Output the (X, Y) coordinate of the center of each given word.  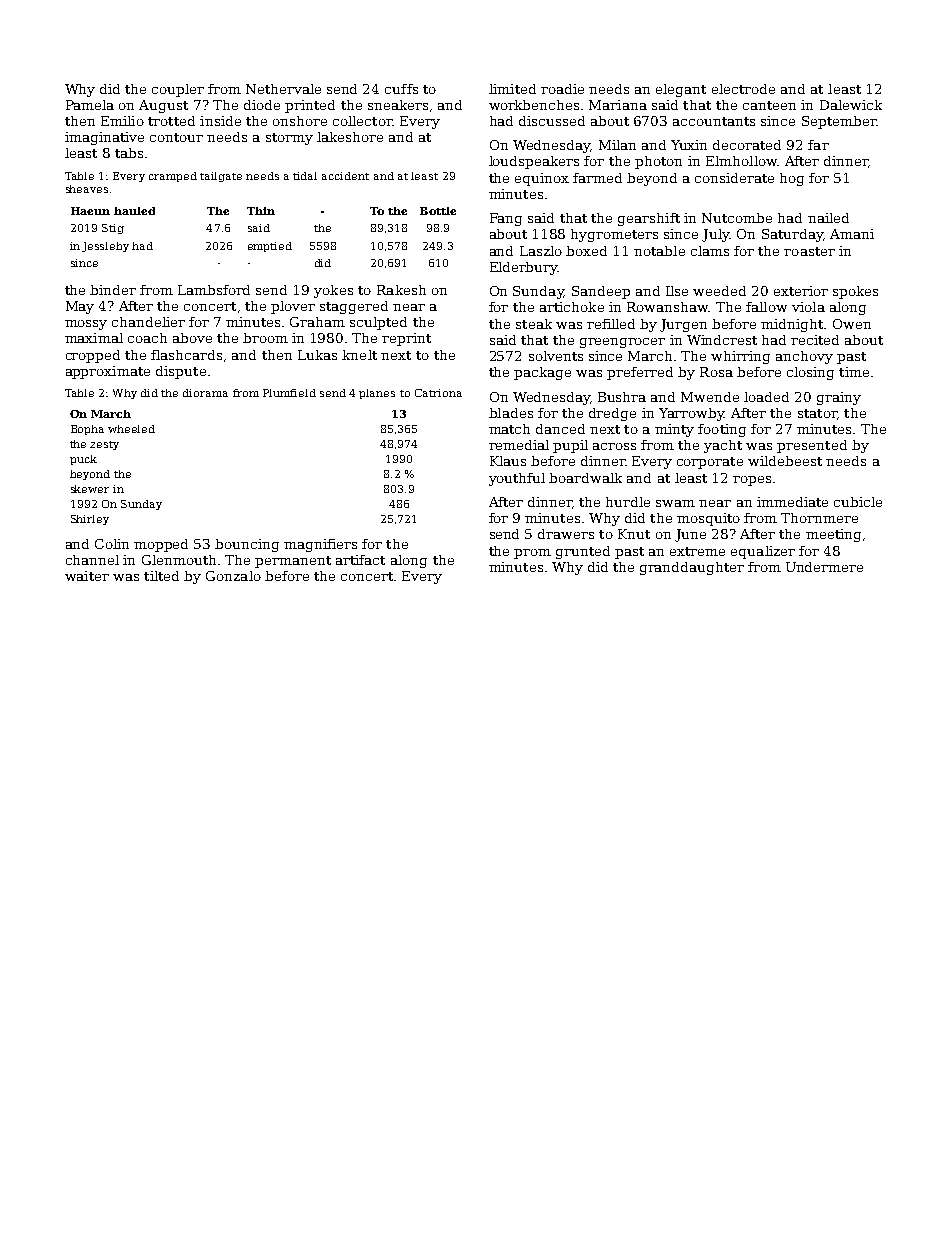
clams (710, 251)
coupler (178, 90)
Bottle (438, 211)
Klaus (508, 461)
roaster (809, 251)
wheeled (131, 429)
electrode (743, 89)
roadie (562, 89)
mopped (161, 545)
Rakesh (401, 290)
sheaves (87, 189)
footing (722, 430)
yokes (333, 291)
